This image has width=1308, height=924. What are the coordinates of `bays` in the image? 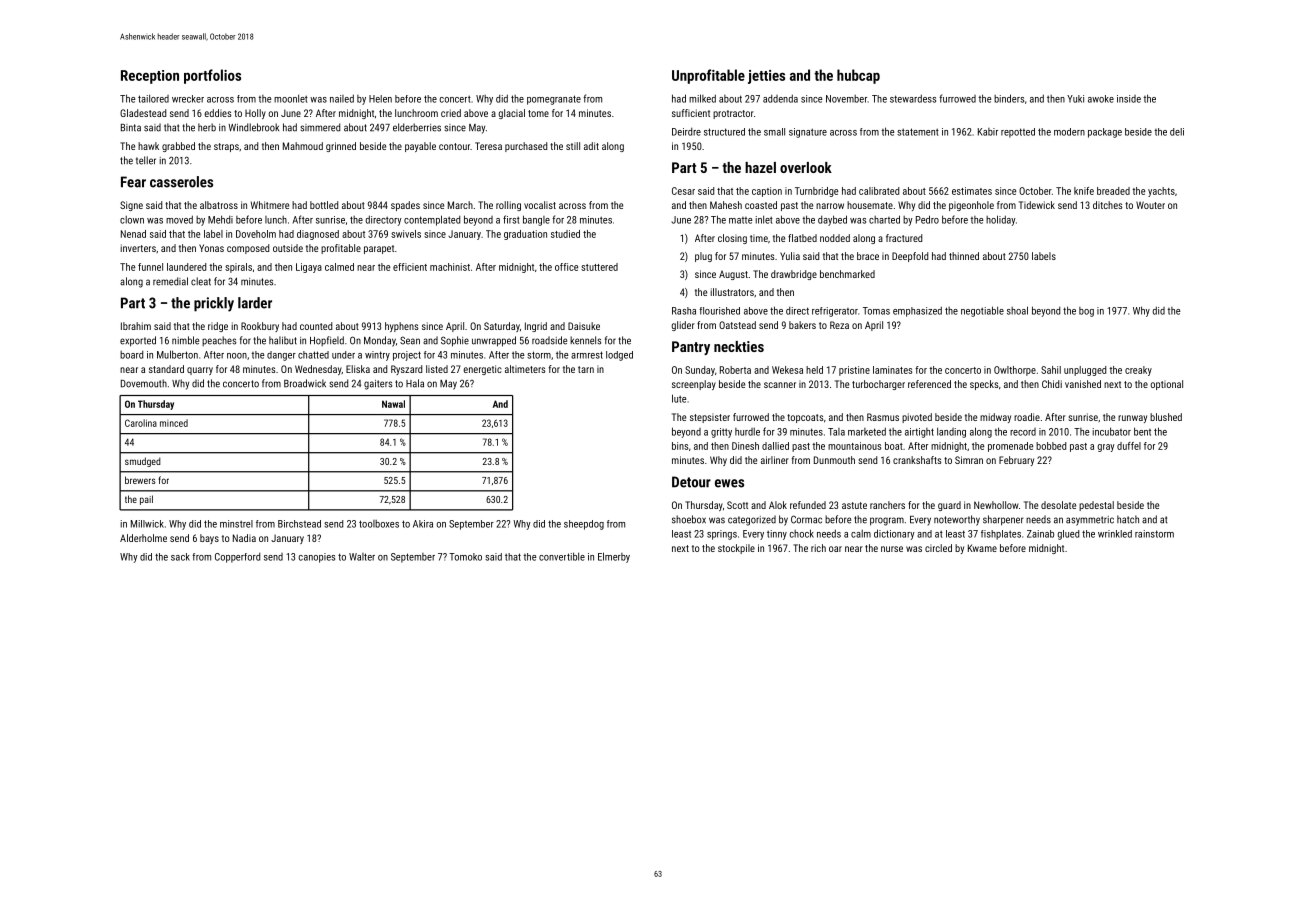 It's located at (209, 539).
